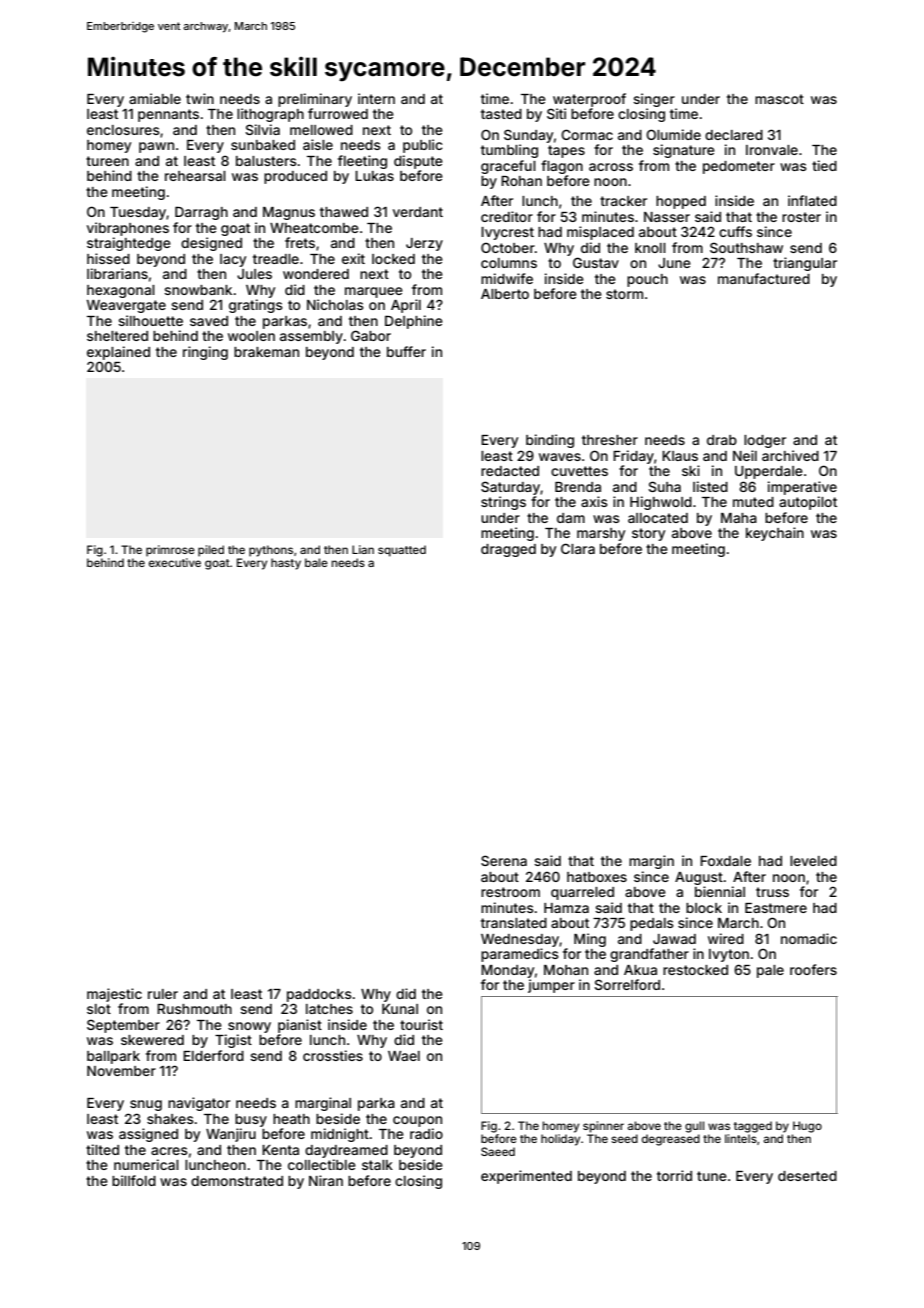 This page has width=924, height=1308. Describe the element at coordinates (813, 861) in the page. I see `leveled` at that location.
